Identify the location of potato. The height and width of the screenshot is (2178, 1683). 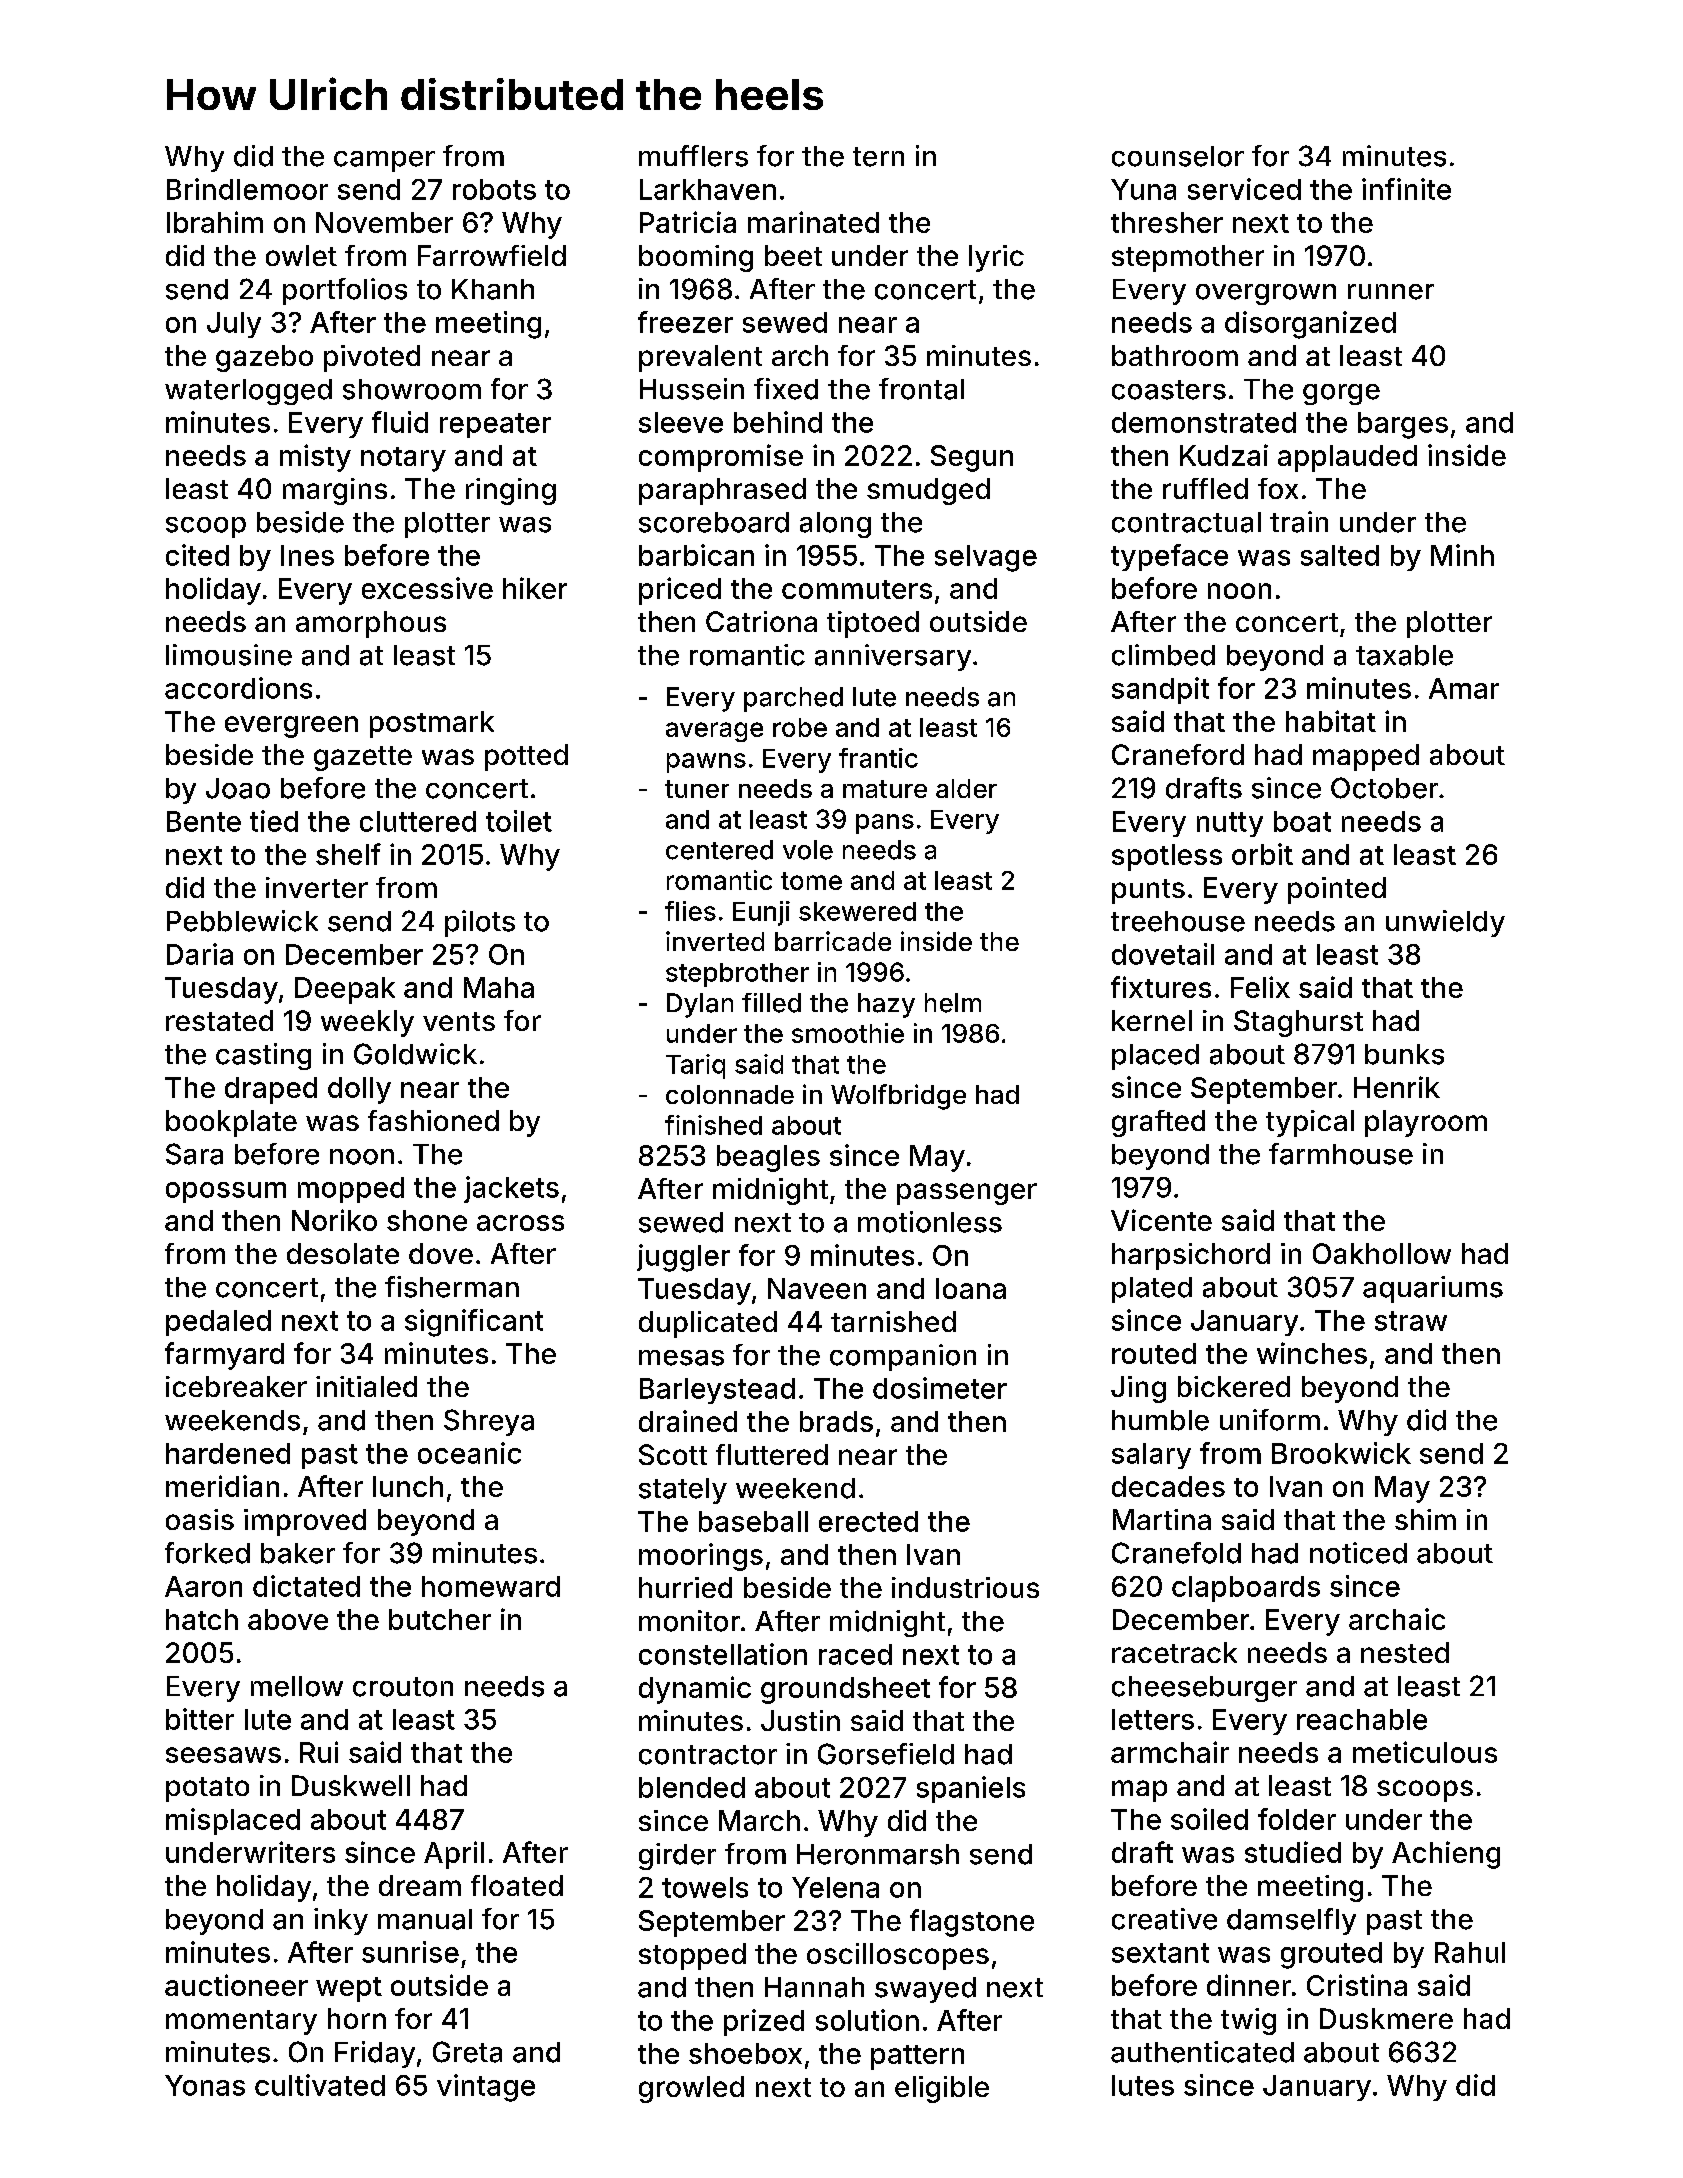
(207, 1789).
